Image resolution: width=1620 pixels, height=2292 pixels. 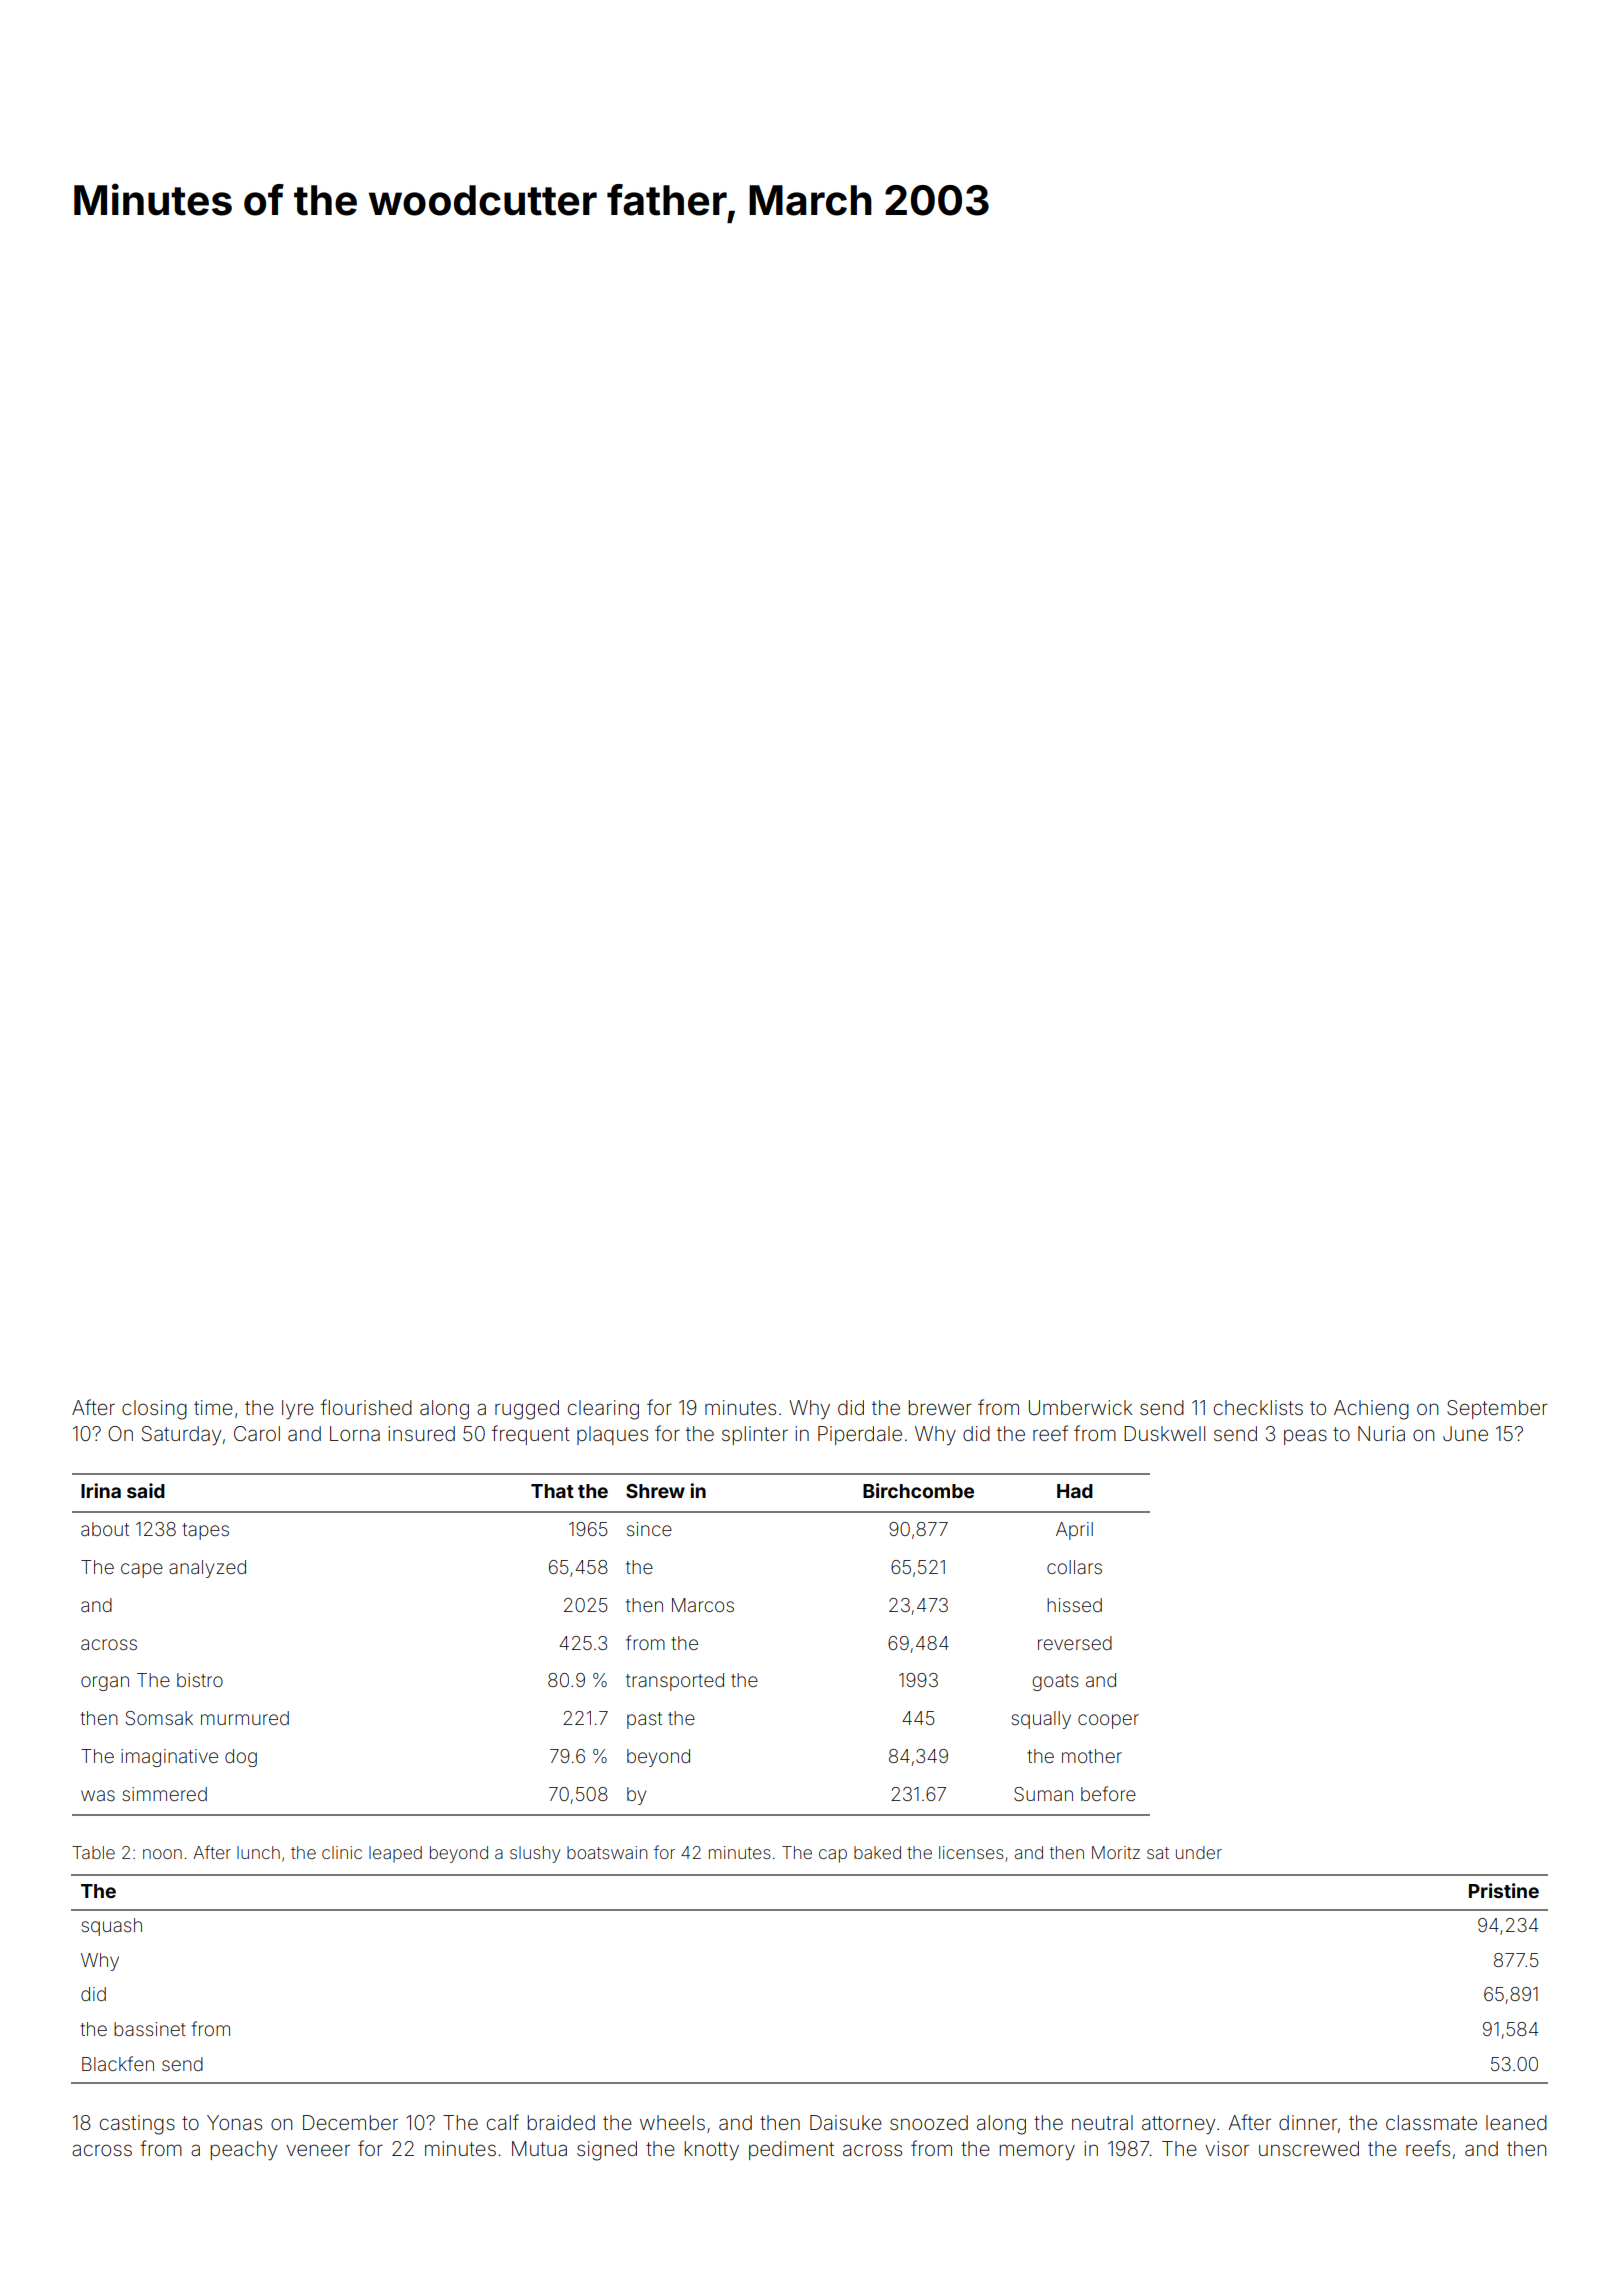 I want to click on licenses, so click(x=971, y=1852).
